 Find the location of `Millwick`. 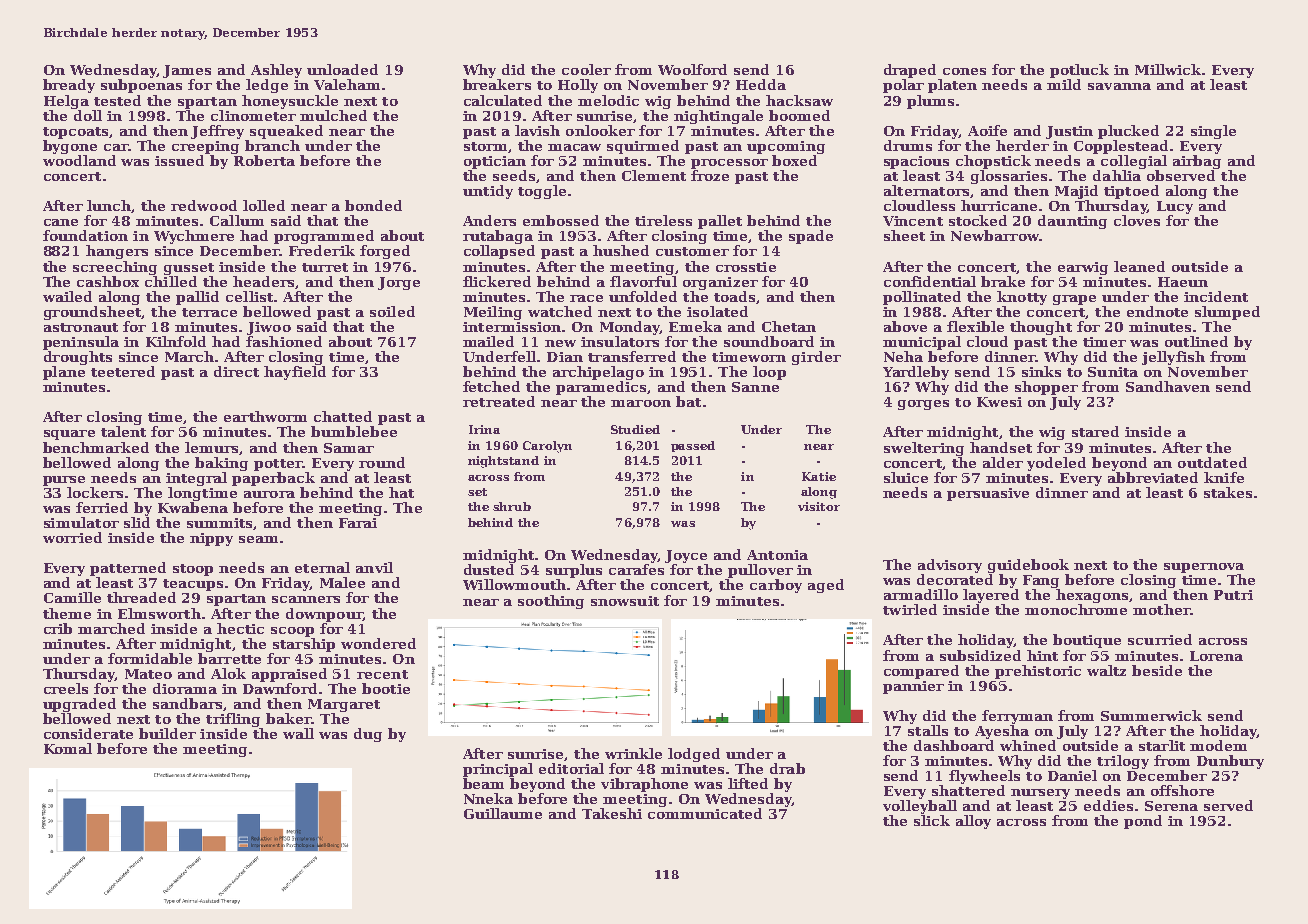

Millwick is located at coordinates (1168, 69).
